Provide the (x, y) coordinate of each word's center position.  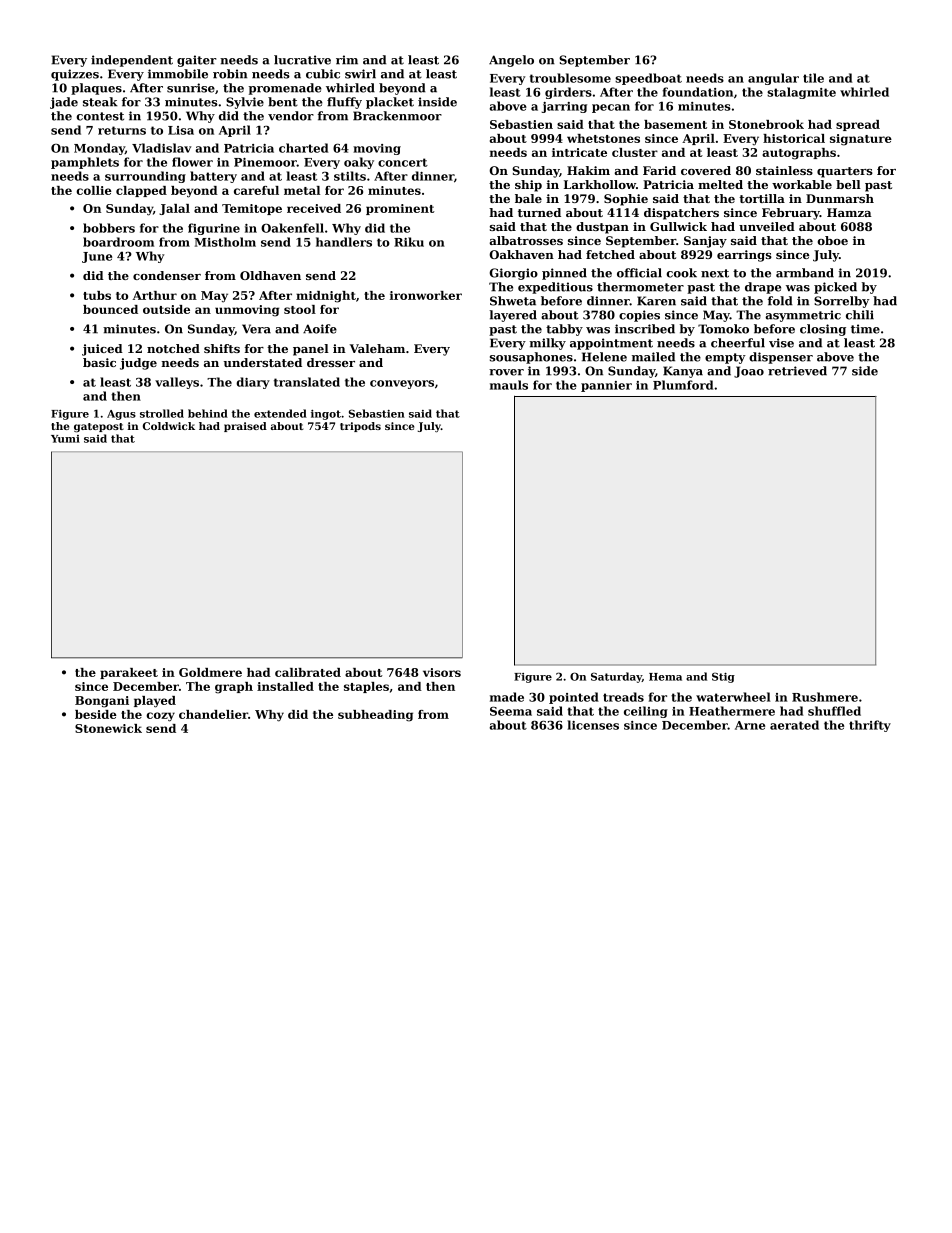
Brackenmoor (397, 116)
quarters (845, 172)
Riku (409, 242)
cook (681, 273)
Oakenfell (292, 228)
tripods (360, 427)
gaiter (196, 61)
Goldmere (210, 672)
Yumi (65, 439)
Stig (723, 677)
